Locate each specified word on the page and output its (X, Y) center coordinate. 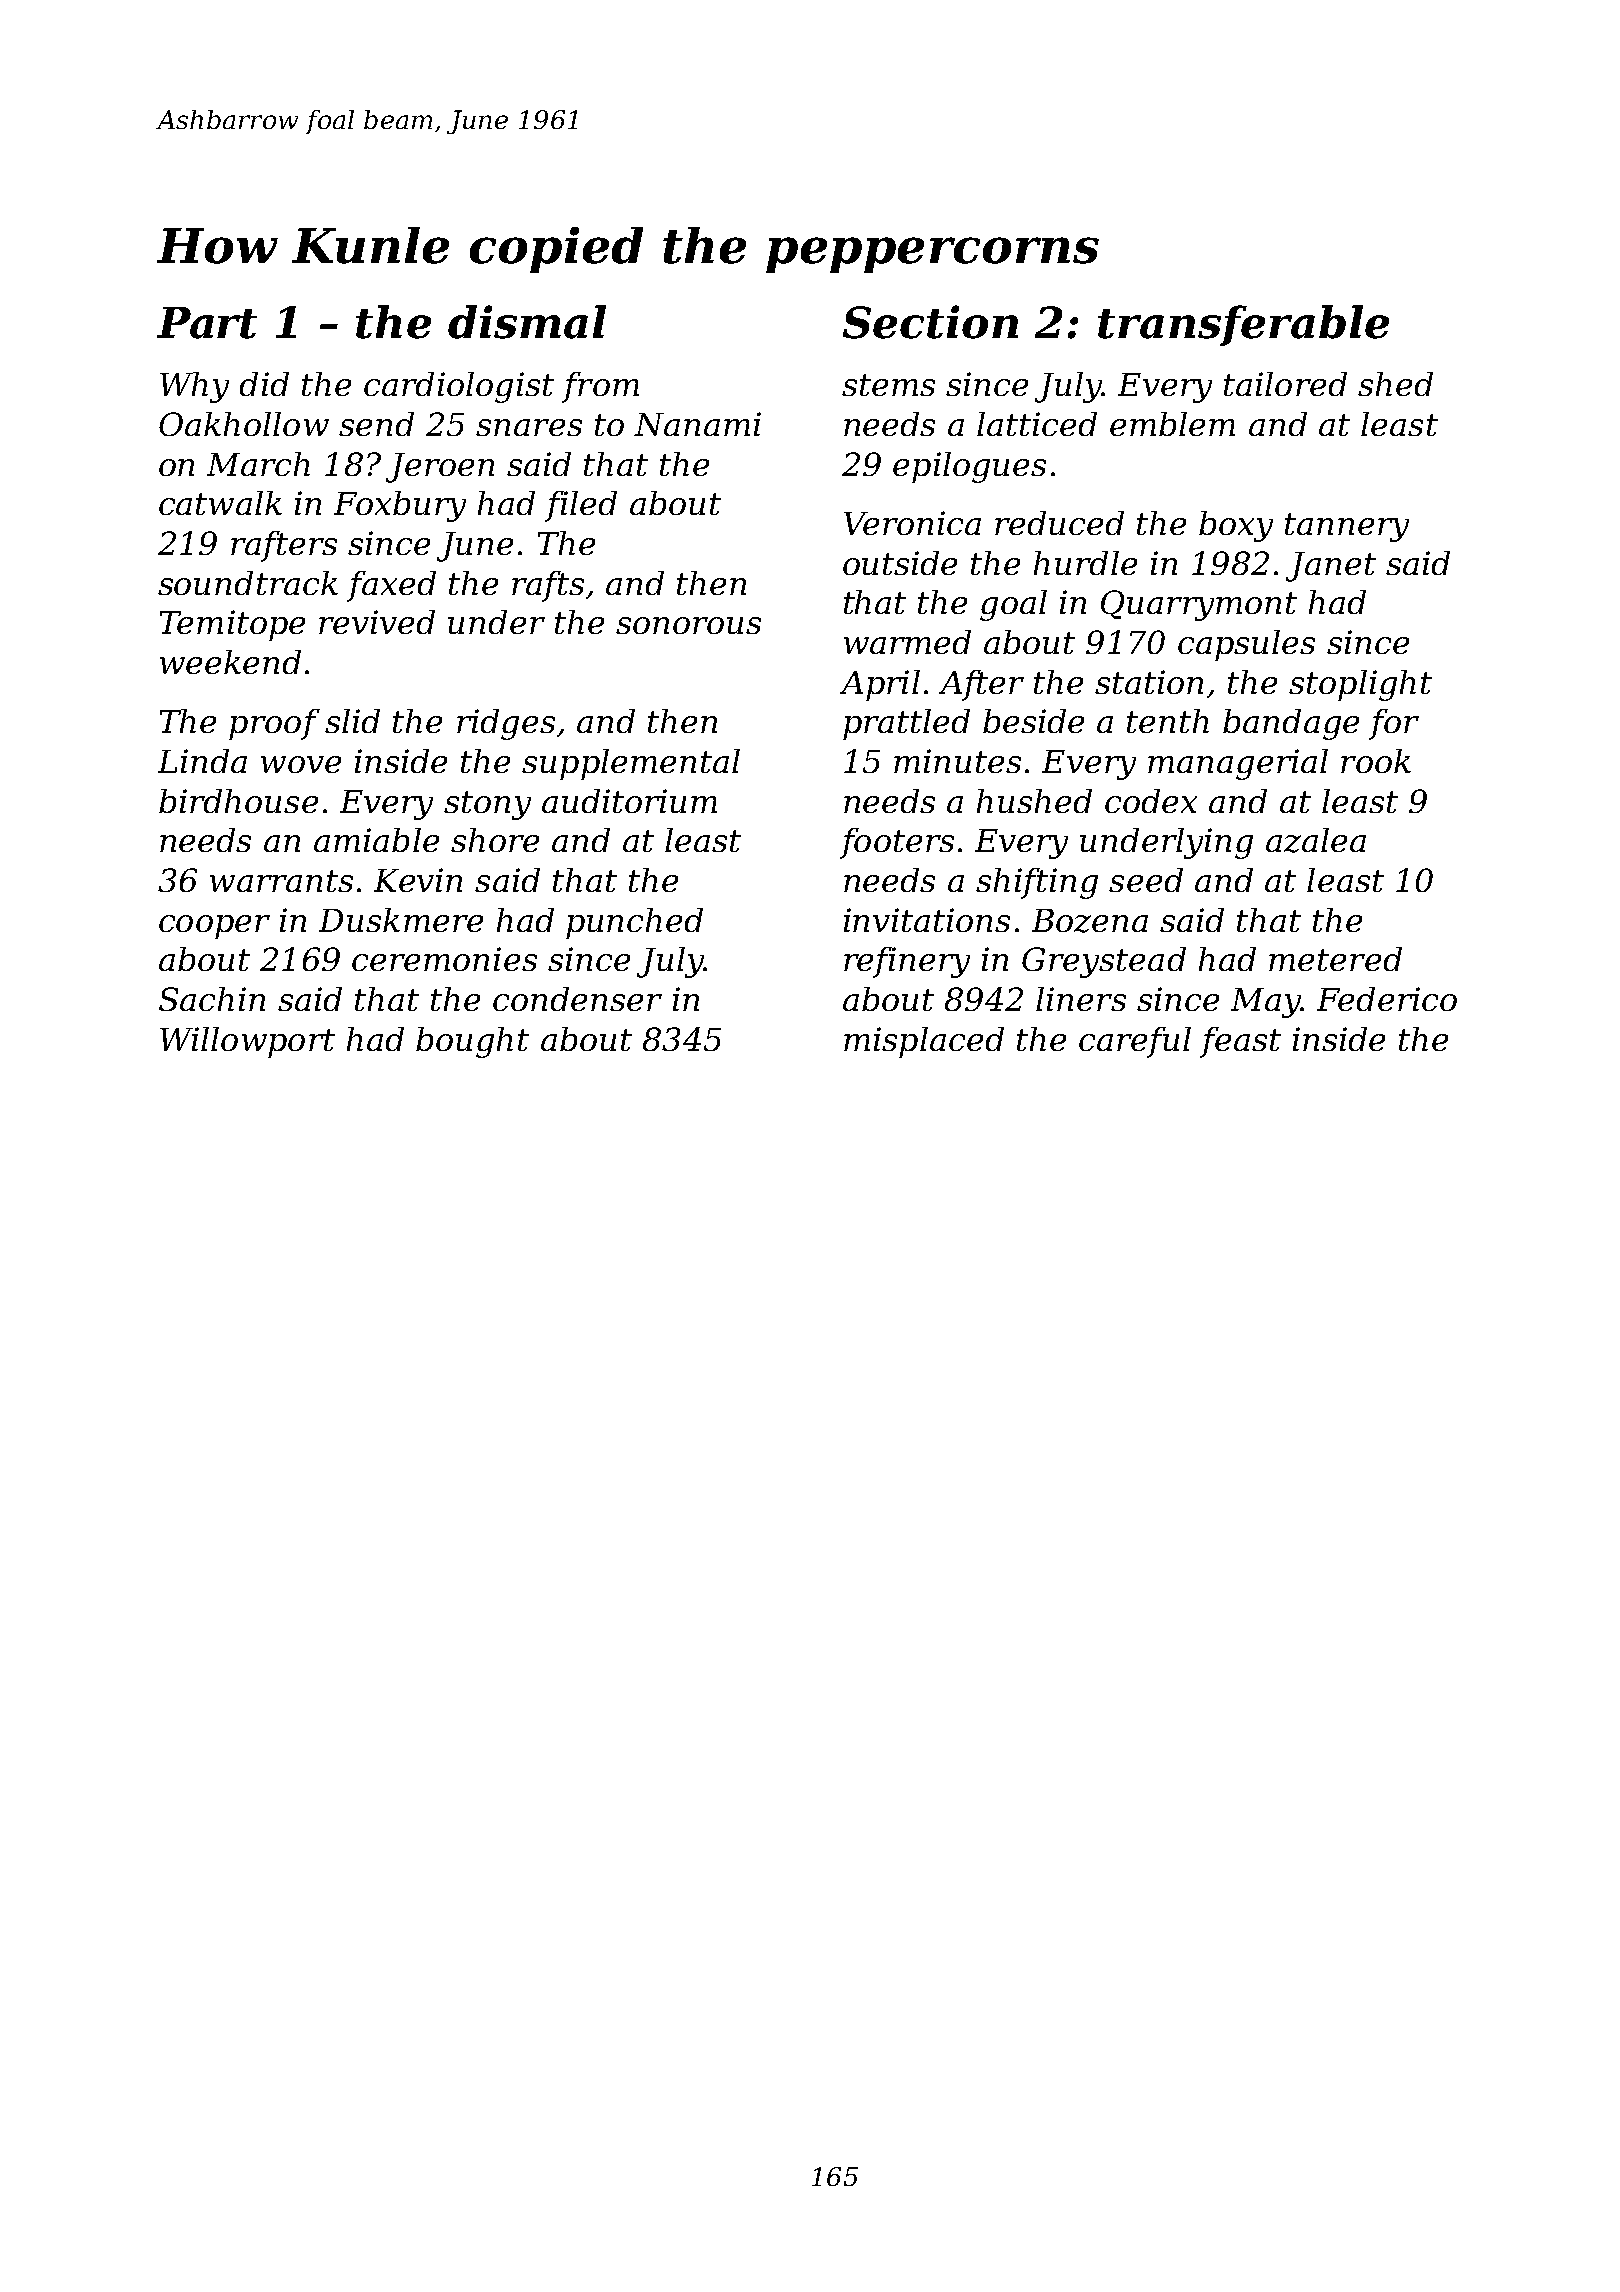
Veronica (912, 523)
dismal (527, 322)
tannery (1347, 527)
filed (581, 506)
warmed (907, 642)
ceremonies (444, 959)
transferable (1243, 325)
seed (1146, 880)
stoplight (1360, 685)
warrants (281, 881)
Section (930, 322)
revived (377, 622)
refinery (907, 962)
